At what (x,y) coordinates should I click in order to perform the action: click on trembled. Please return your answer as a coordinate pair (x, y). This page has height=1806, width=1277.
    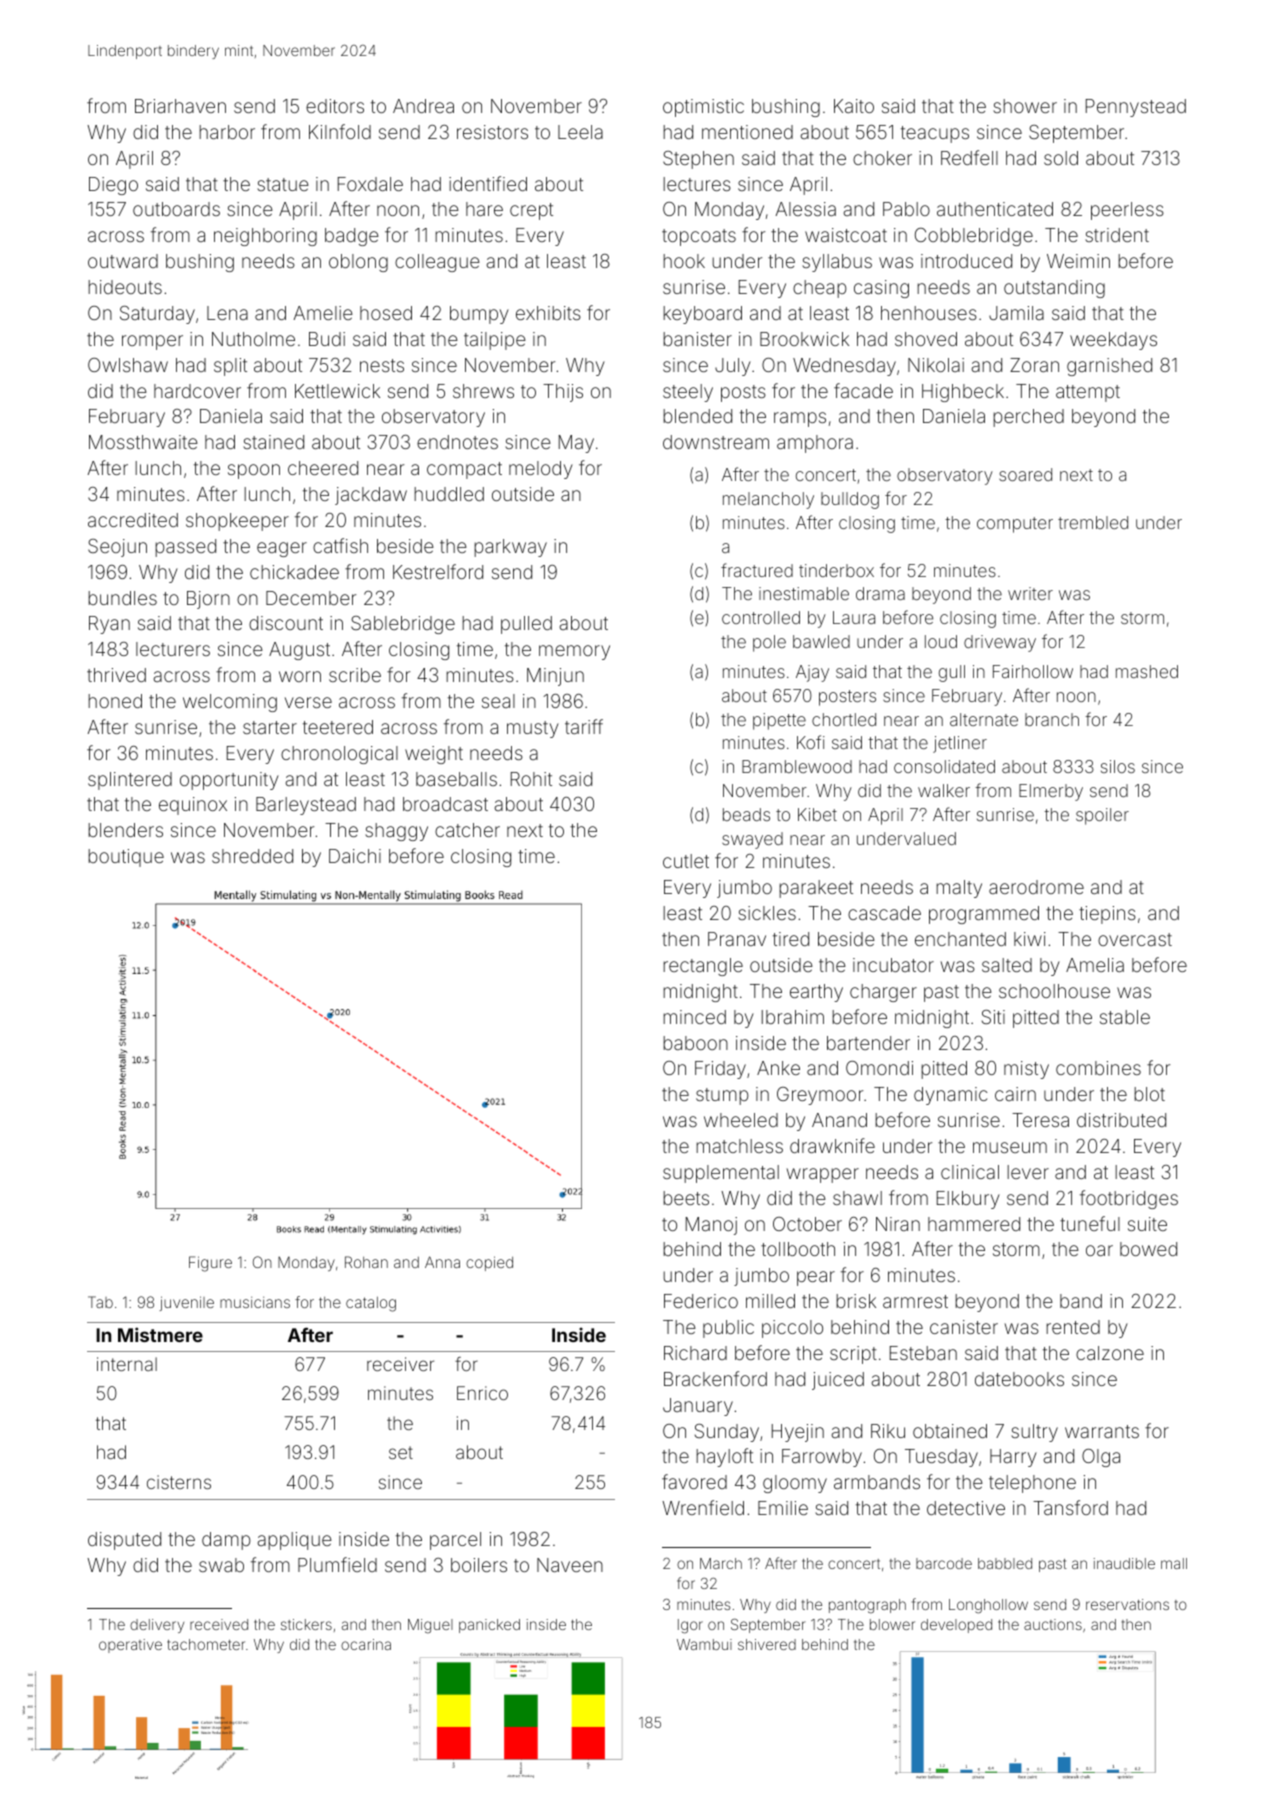
    Looking at the image, I should click on (1093, 522).
